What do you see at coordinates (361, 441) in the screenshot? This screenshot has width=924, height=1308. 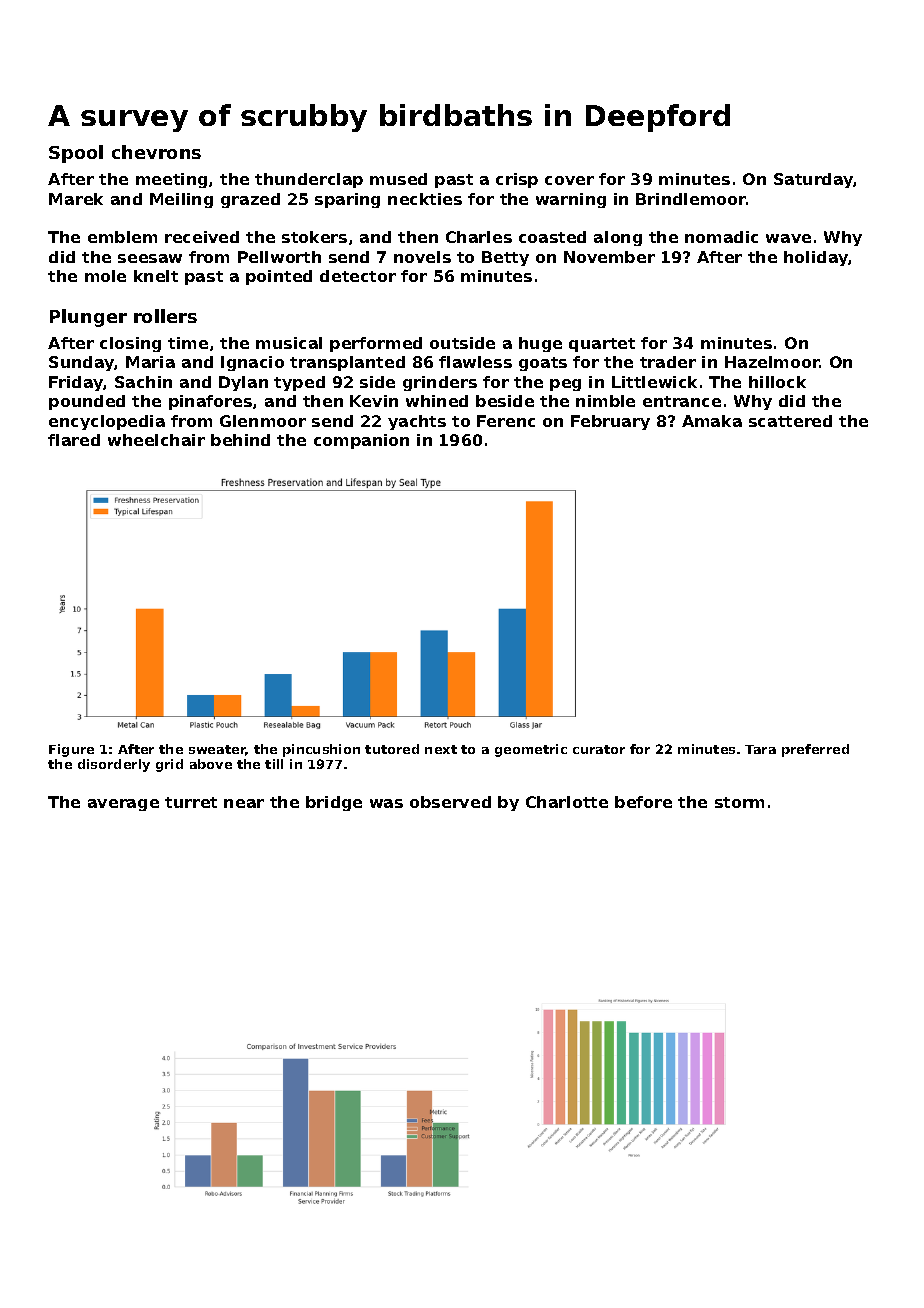 I see `companion` at bounding box center [361, 441].
